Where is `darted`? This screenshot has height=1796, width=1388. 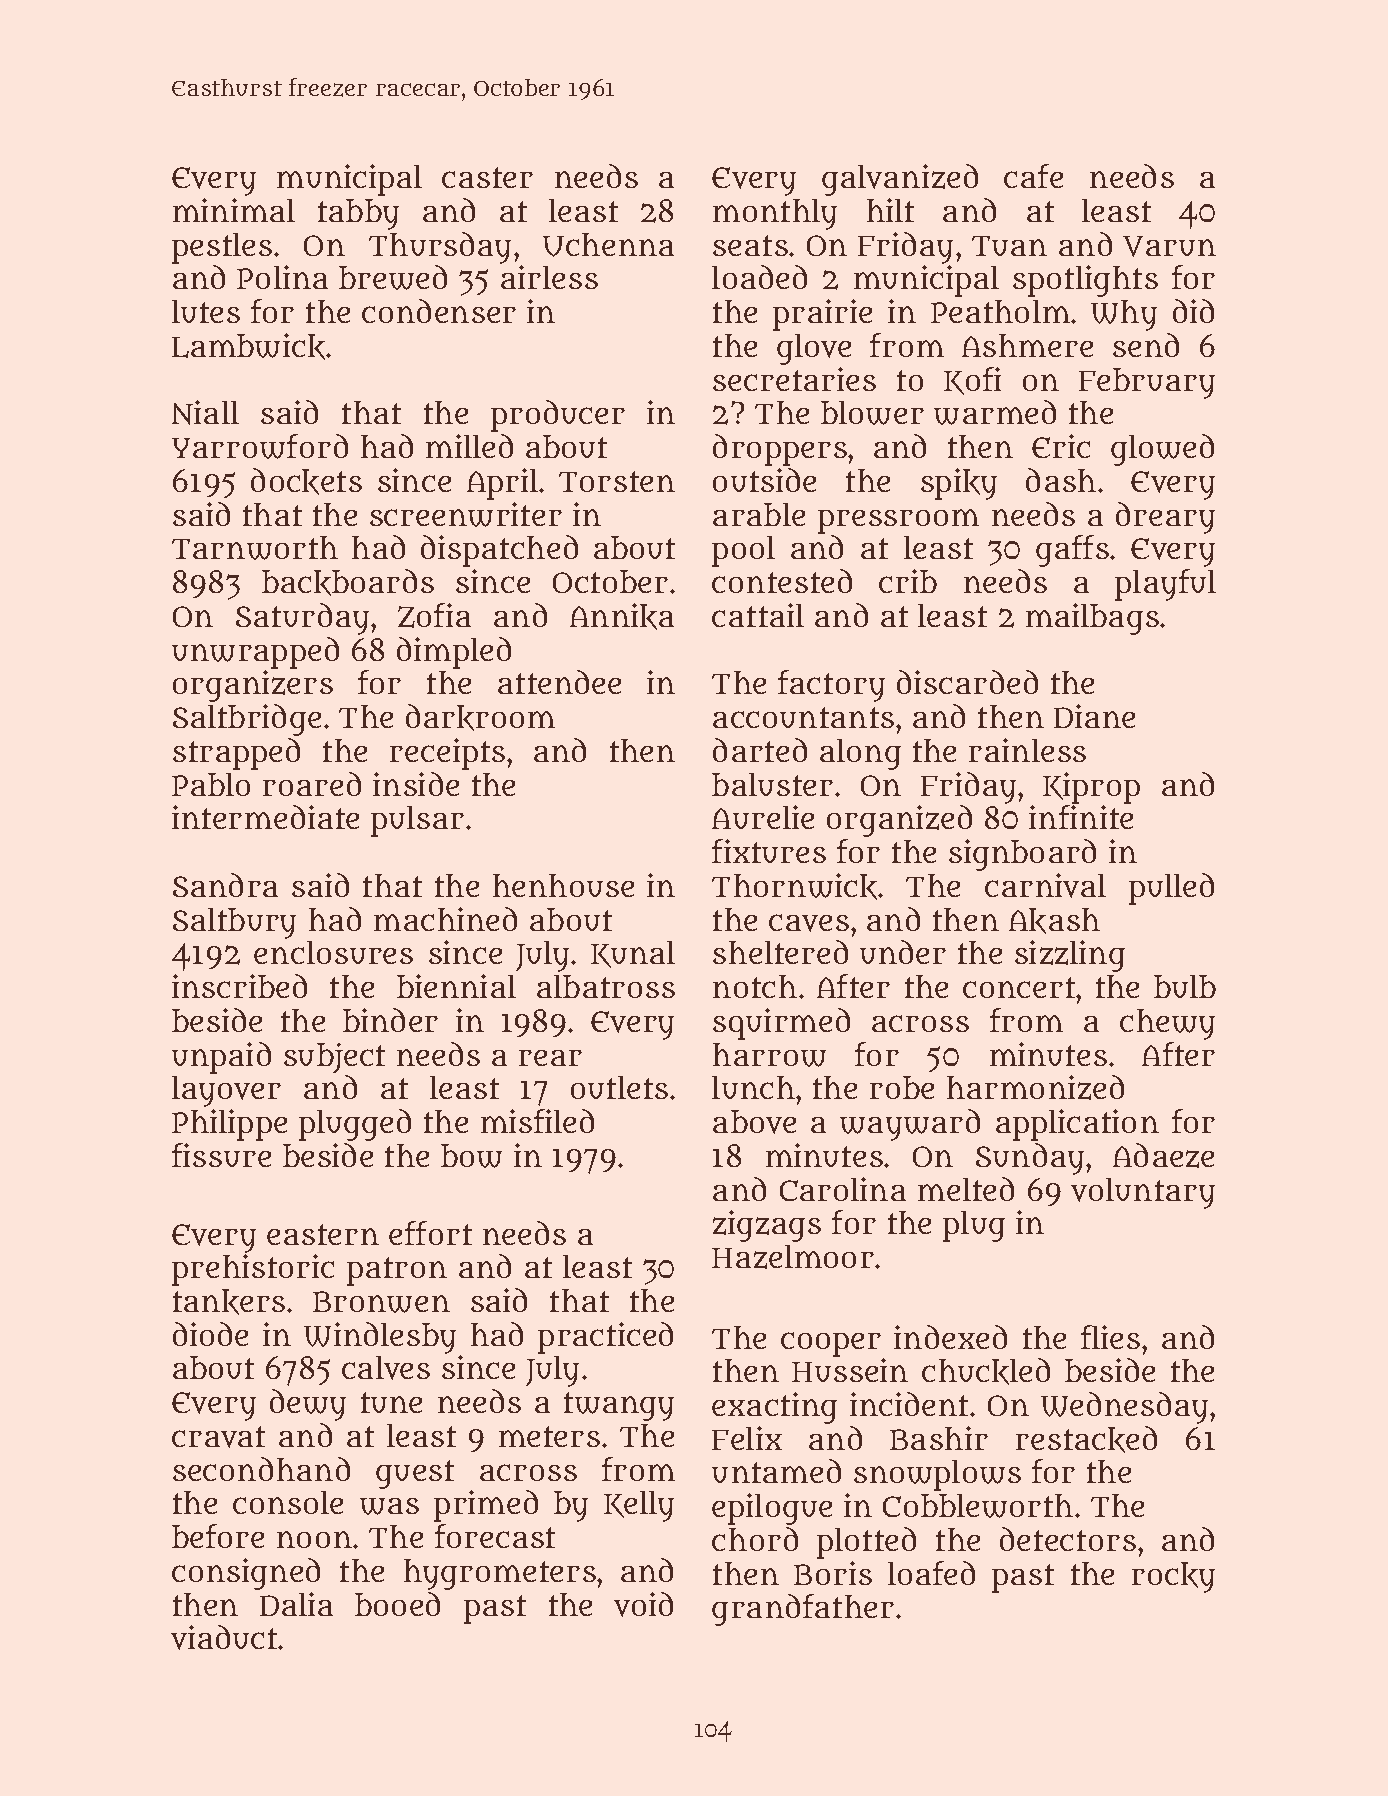
darted is located at coordinates (760, 750).
